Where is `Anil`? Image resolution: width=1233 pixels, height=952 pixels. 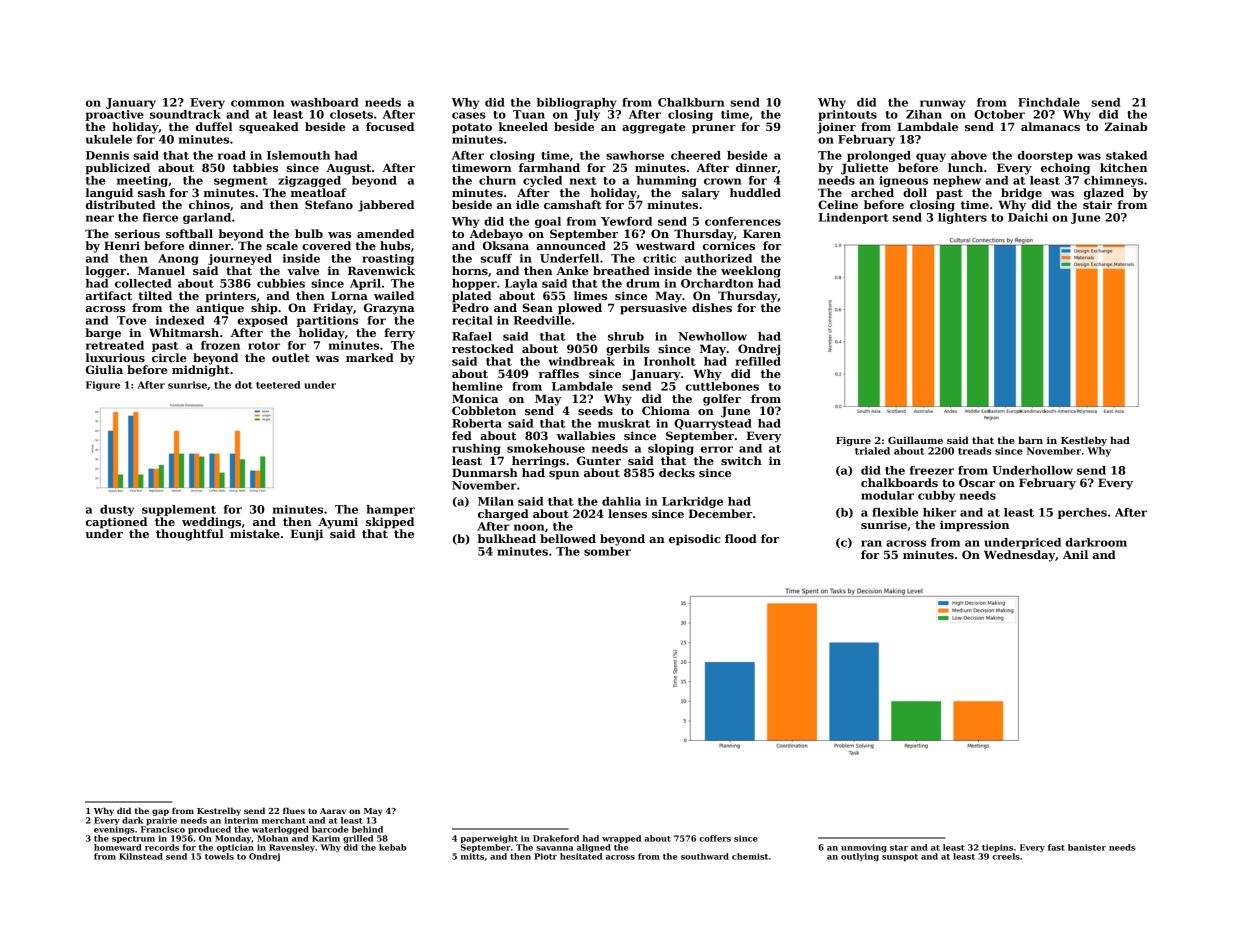 Anil is located at coordinates (1075, 554).
